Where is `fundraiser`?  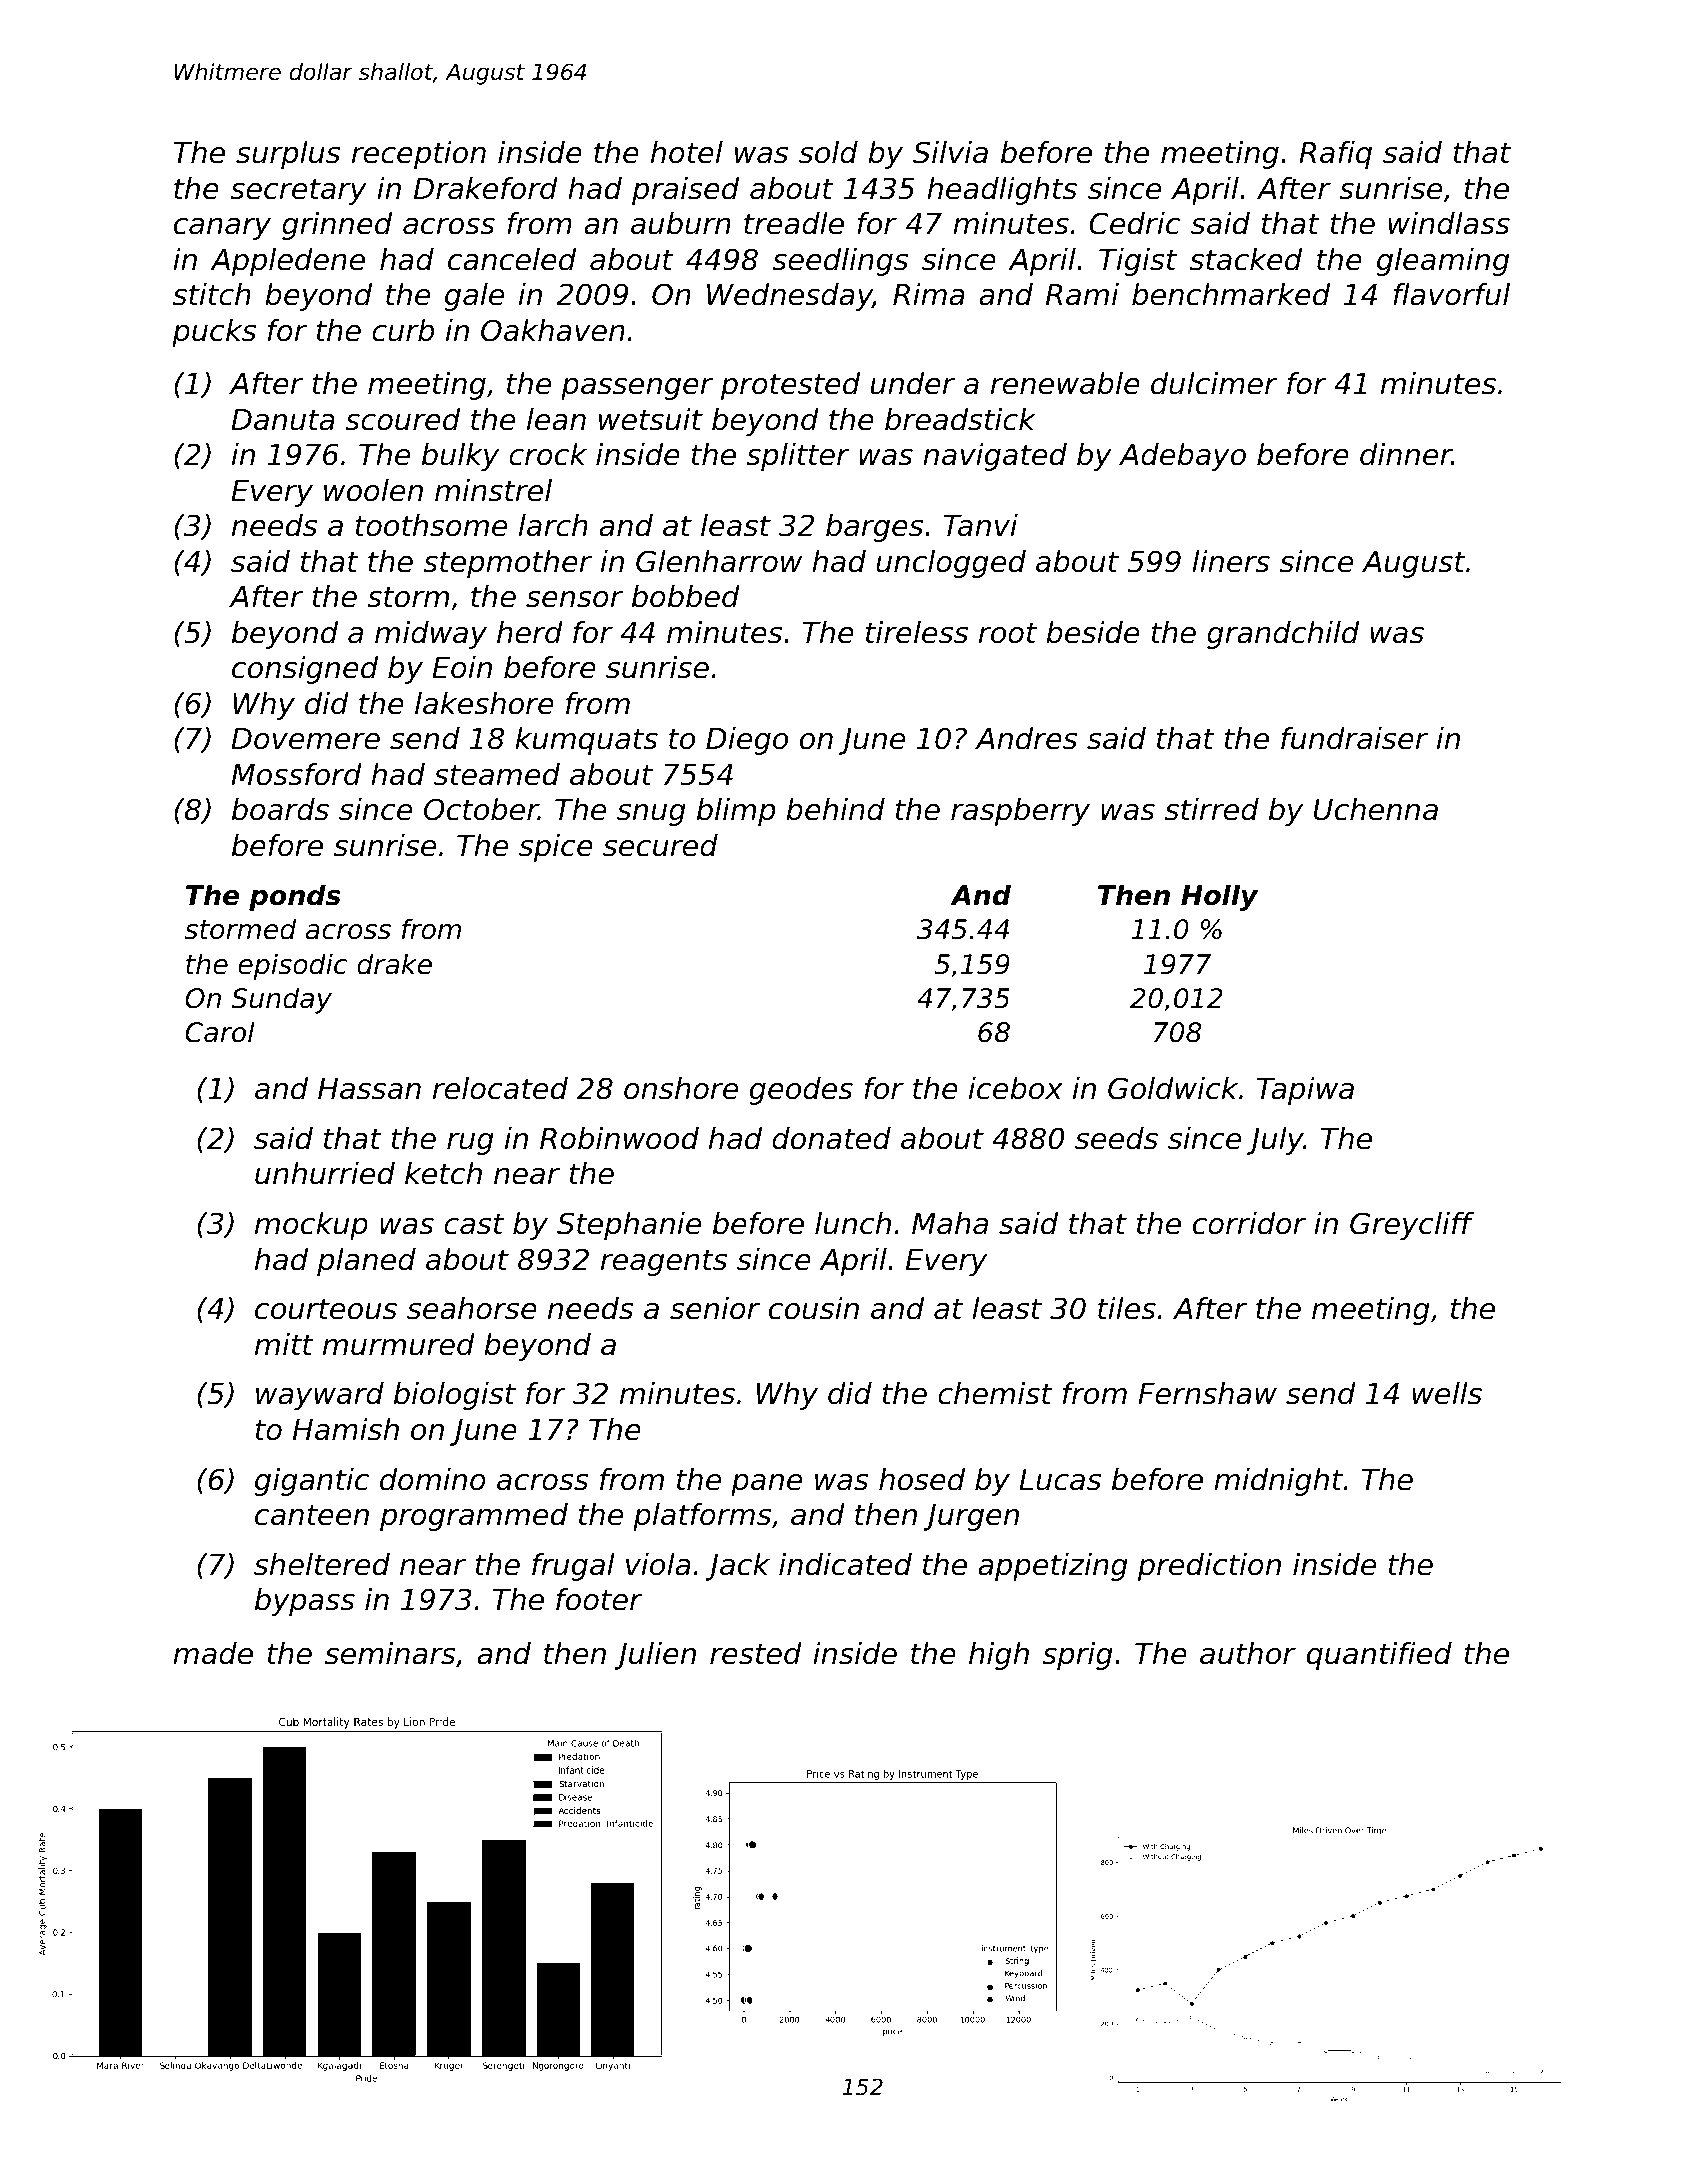 fundraiser is located at coordinates (1354, 738).
